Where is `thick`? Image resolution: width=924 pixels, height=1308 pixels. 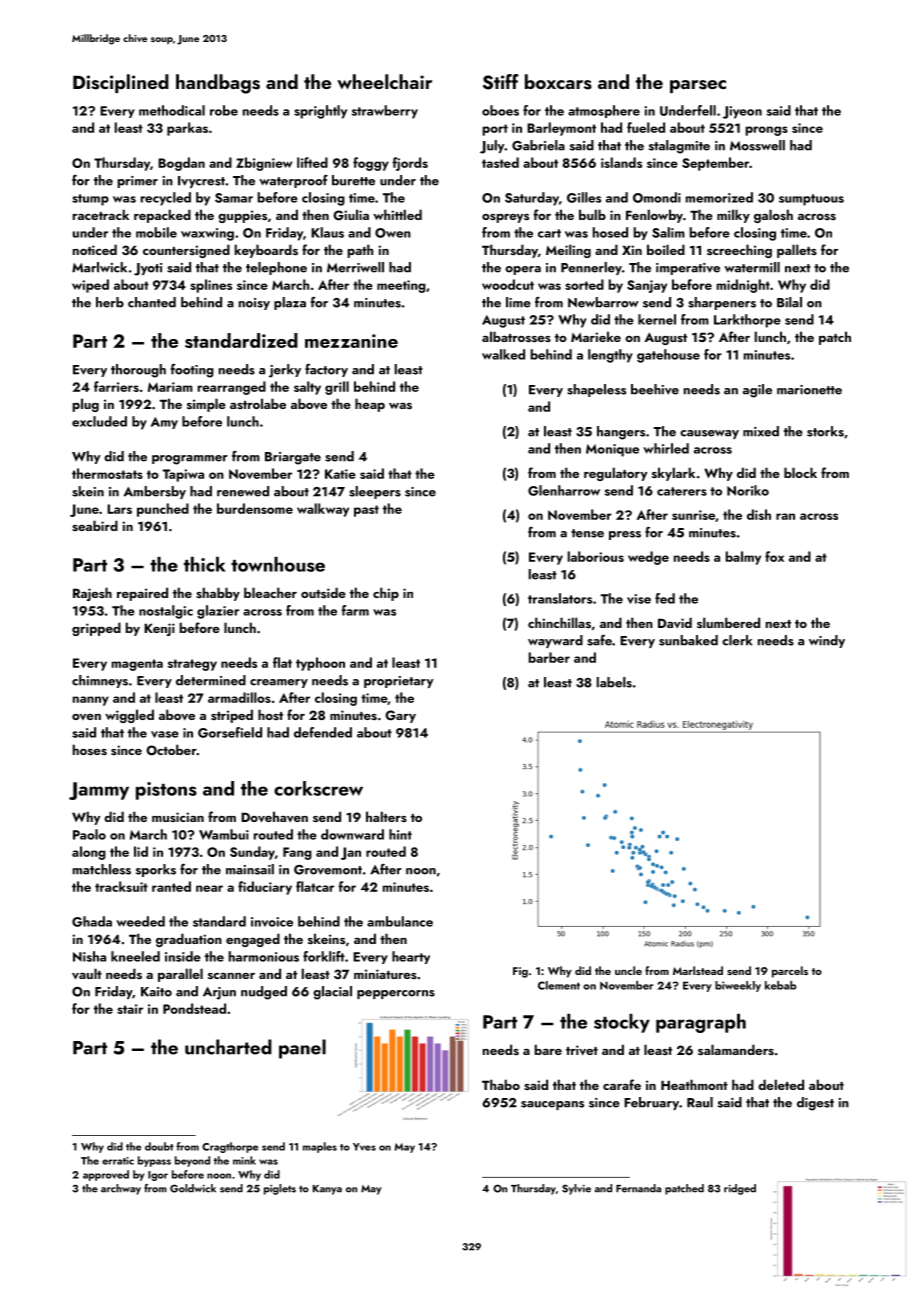 thick is located at coordinates (205, 564).
